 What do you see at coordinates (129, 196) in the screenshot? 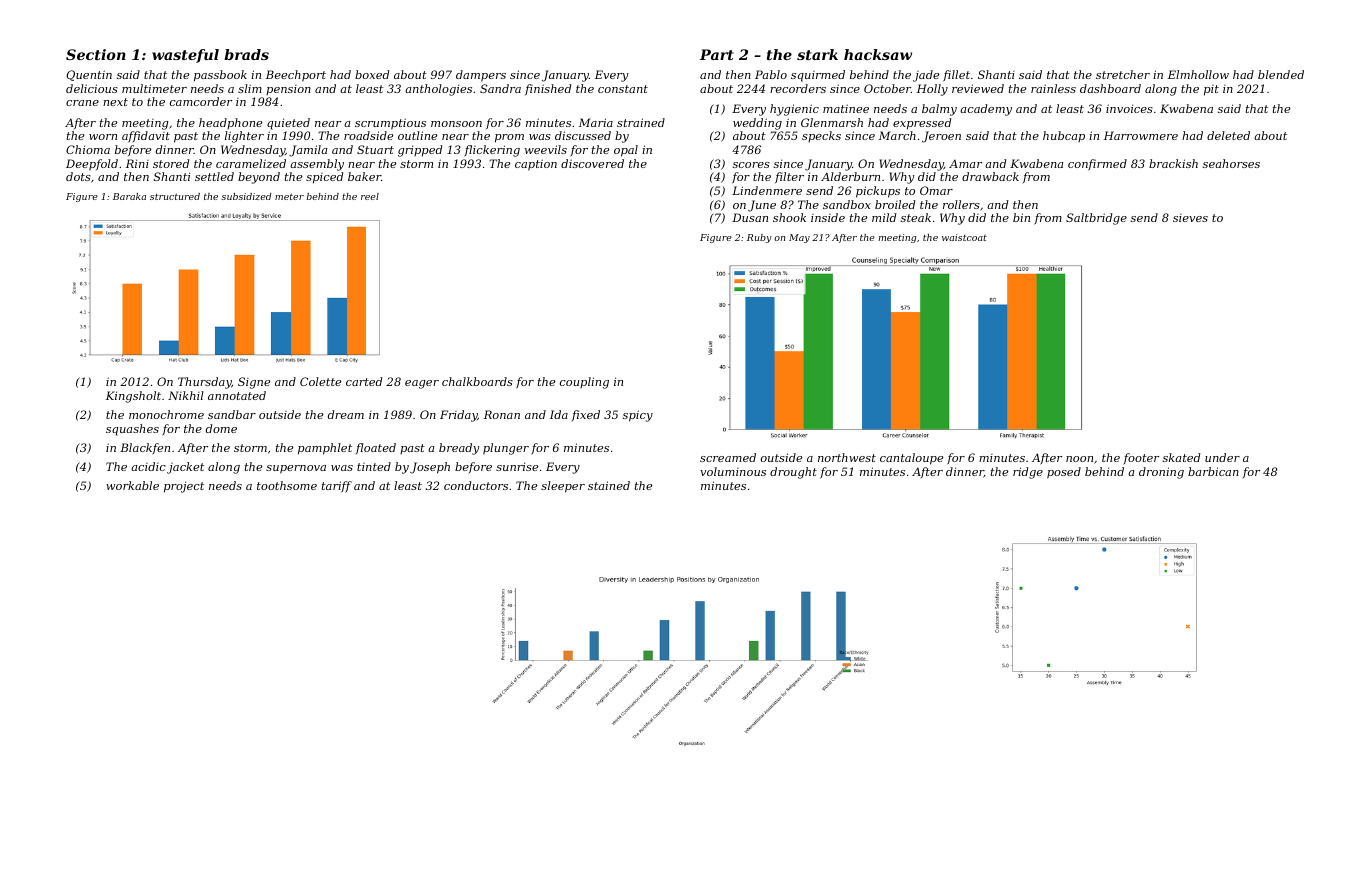
I see `Baraka` at bounding box center [129, 196].
